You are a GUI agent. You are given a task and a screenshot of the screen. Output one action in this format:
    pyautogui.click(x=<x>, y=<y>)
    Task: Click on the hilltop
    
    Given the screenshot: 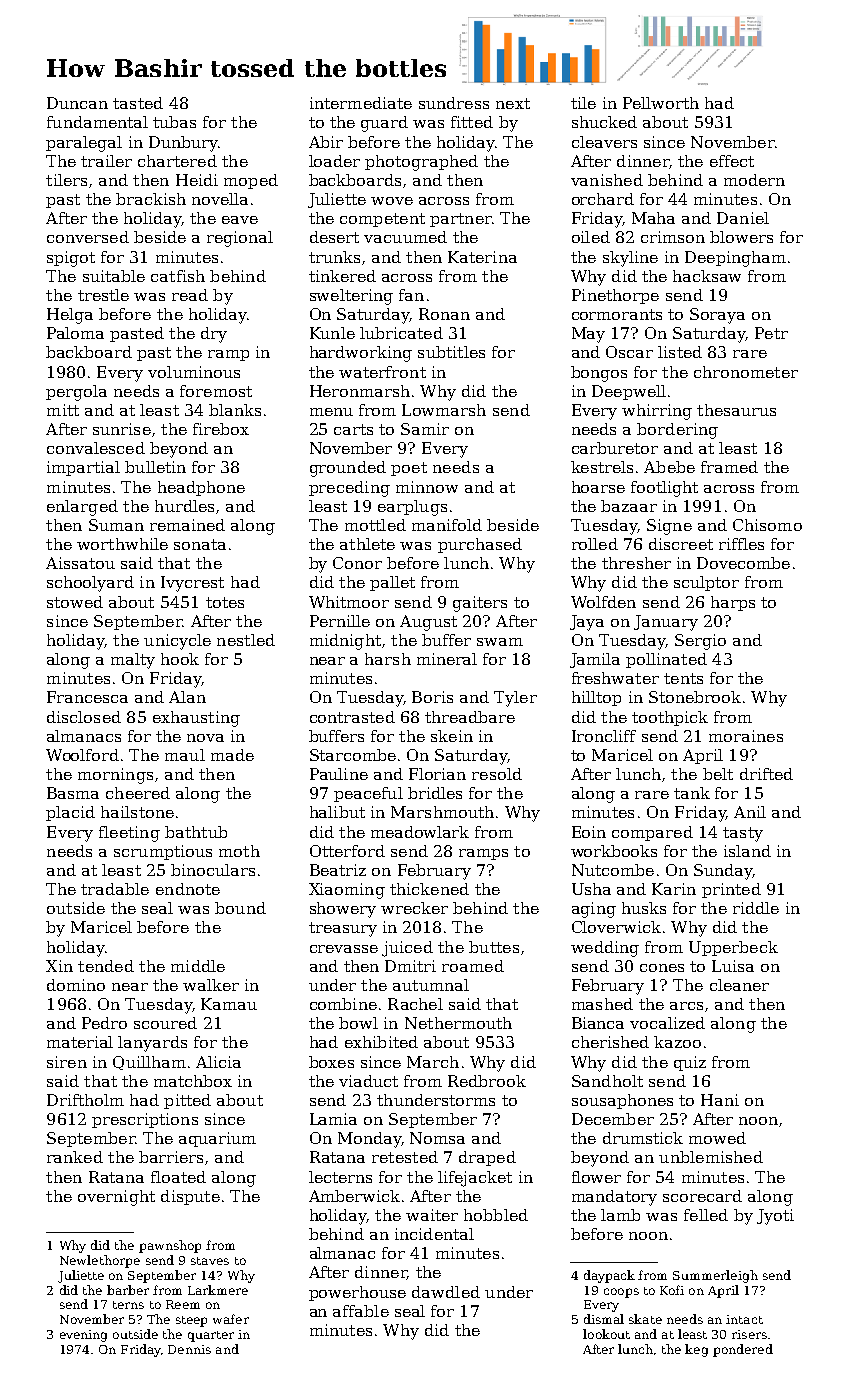 What is the action you would take?
    pyautogui.click(x=596, y=698)
